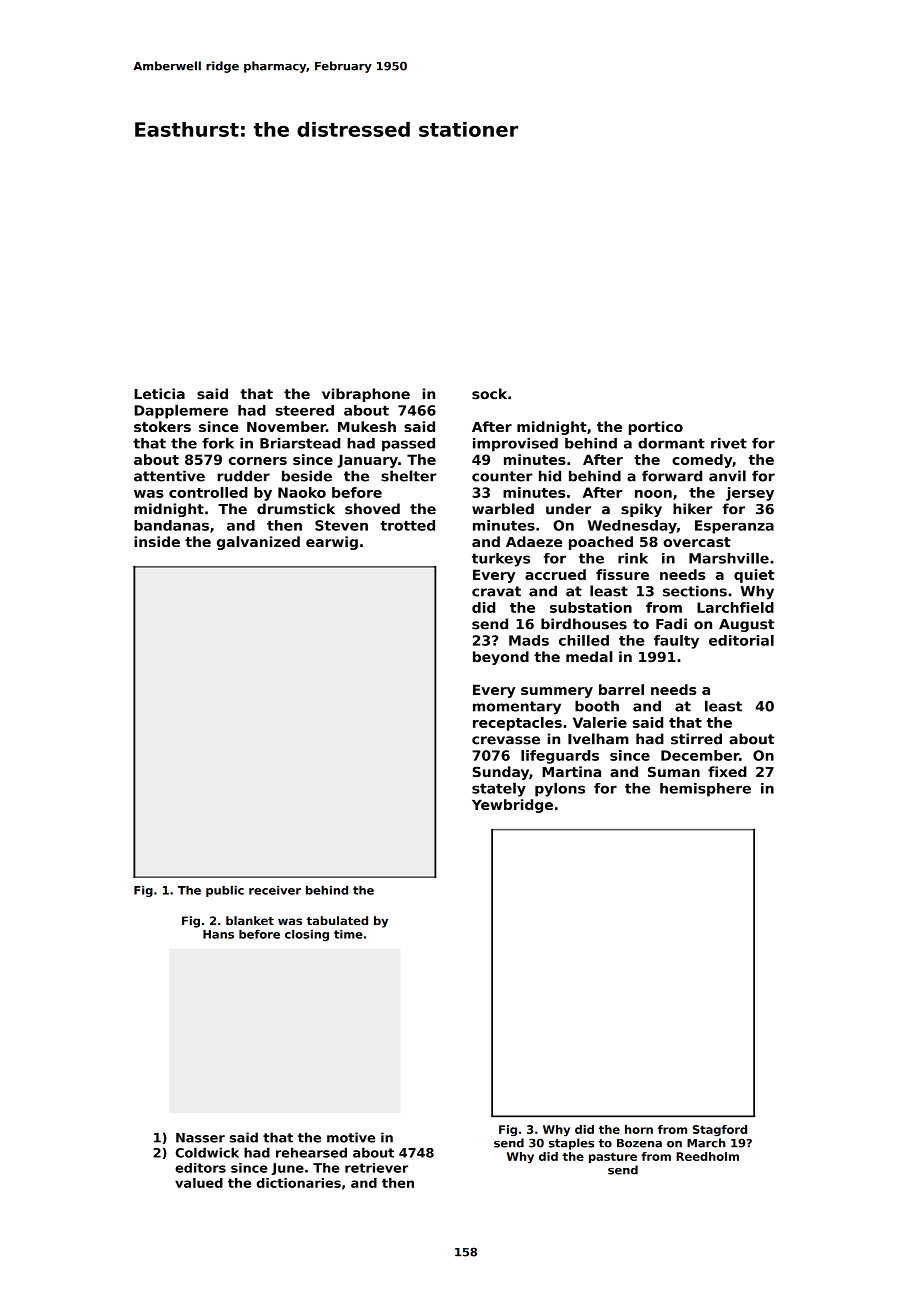  What do you see at coordinates (160, 394) in the screenshot?
I see `Leticia` at bounding box center [160, 394].
